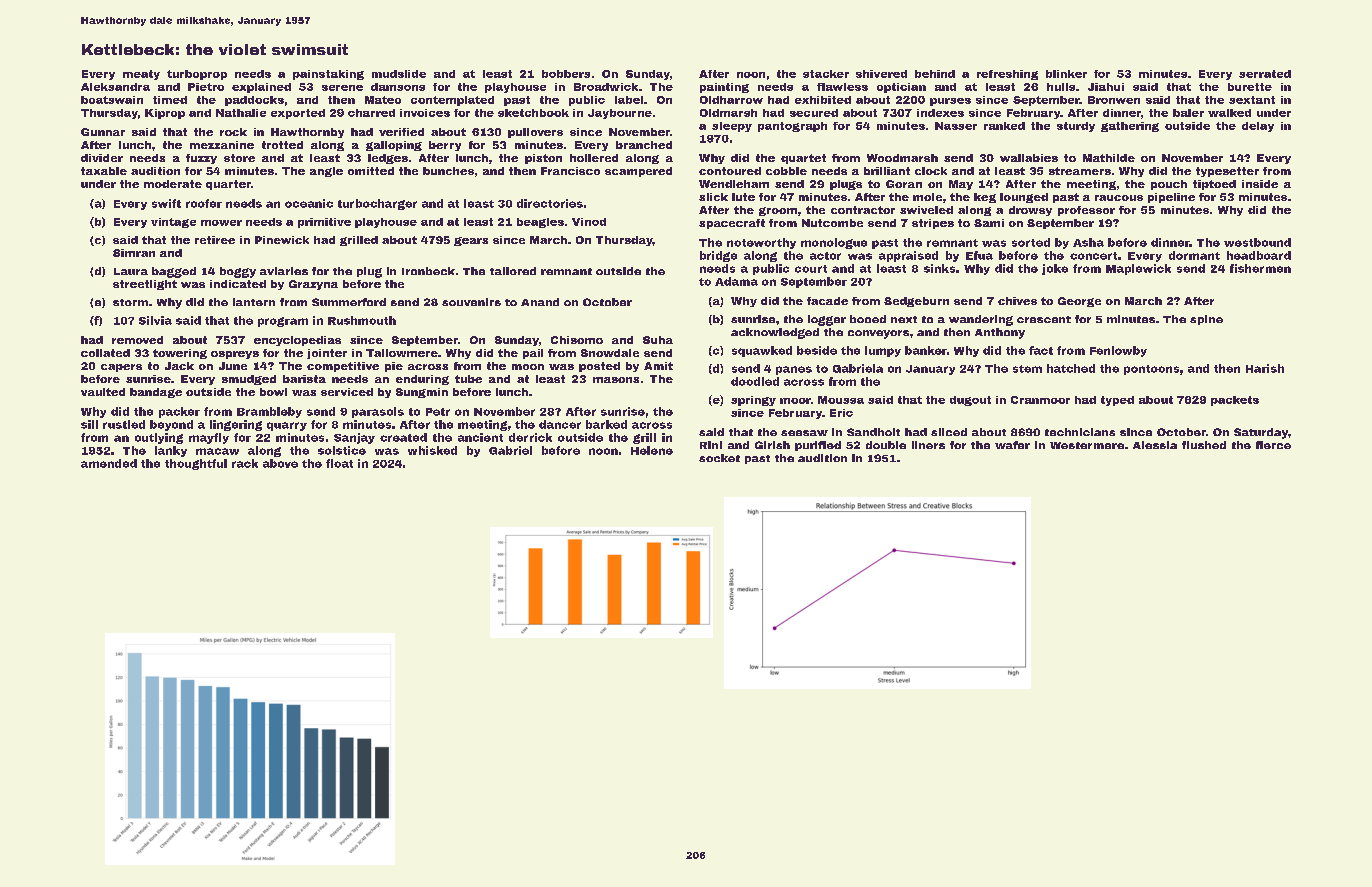 This screenshot has width=1372, height=887. I want to click on sill, so click(89, 424).
